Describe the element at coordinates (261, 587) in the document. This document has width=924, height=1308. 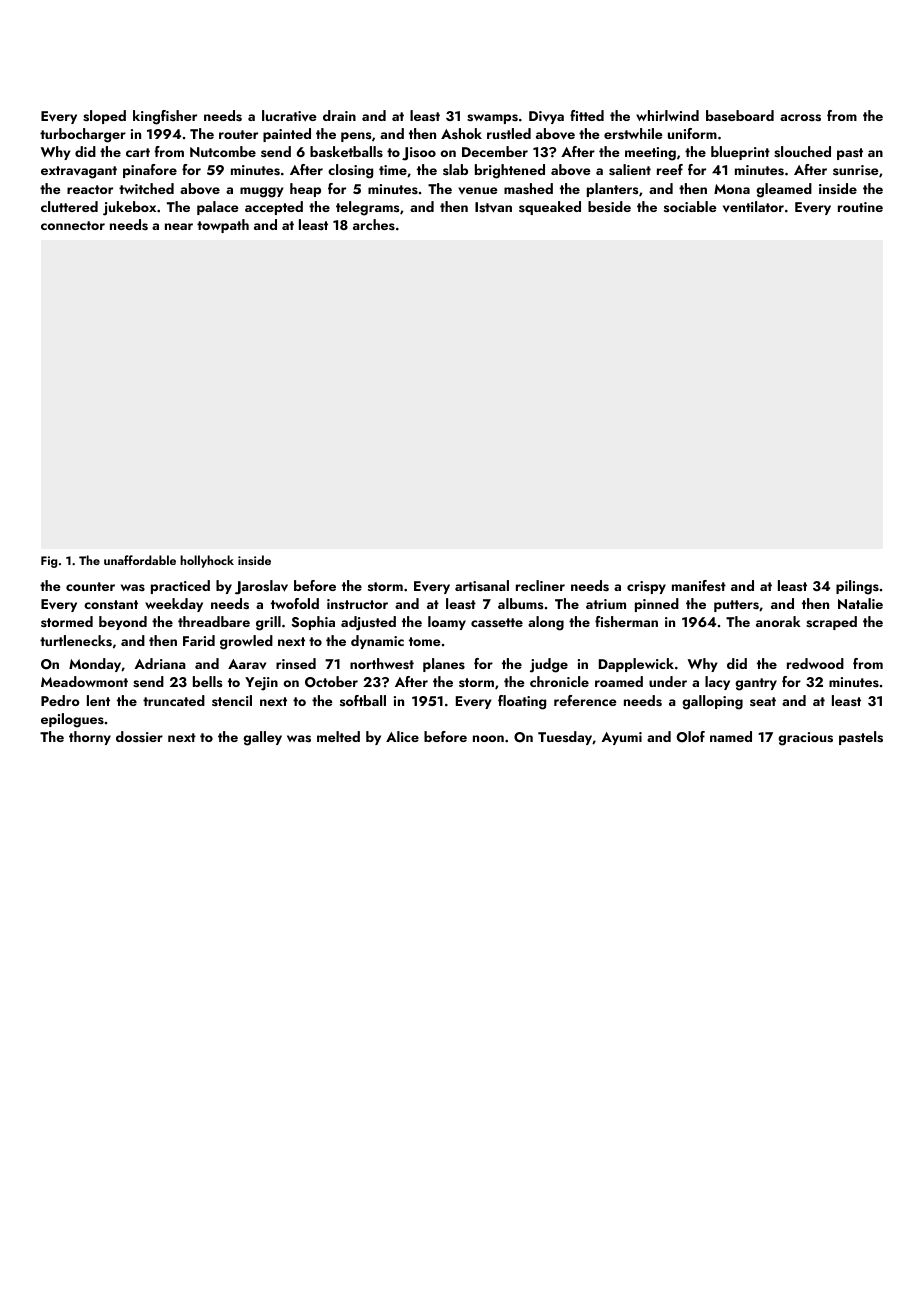
I see `Jaroslav` at that location.
